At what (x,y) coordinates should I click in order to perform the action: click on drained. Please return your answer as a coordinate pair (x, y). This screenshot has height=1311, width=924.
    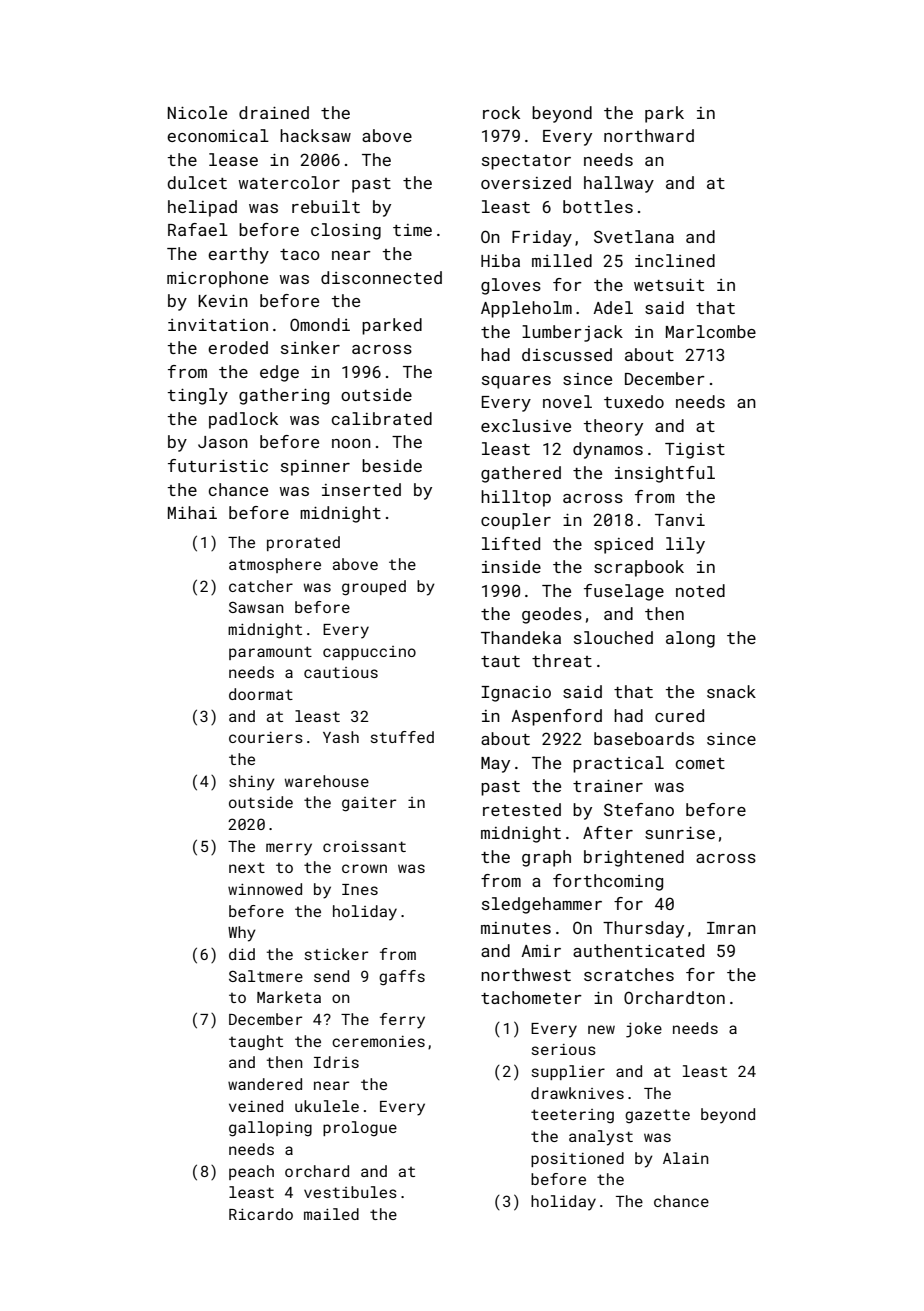
    Looking at the image, I should click on (274, 112).
